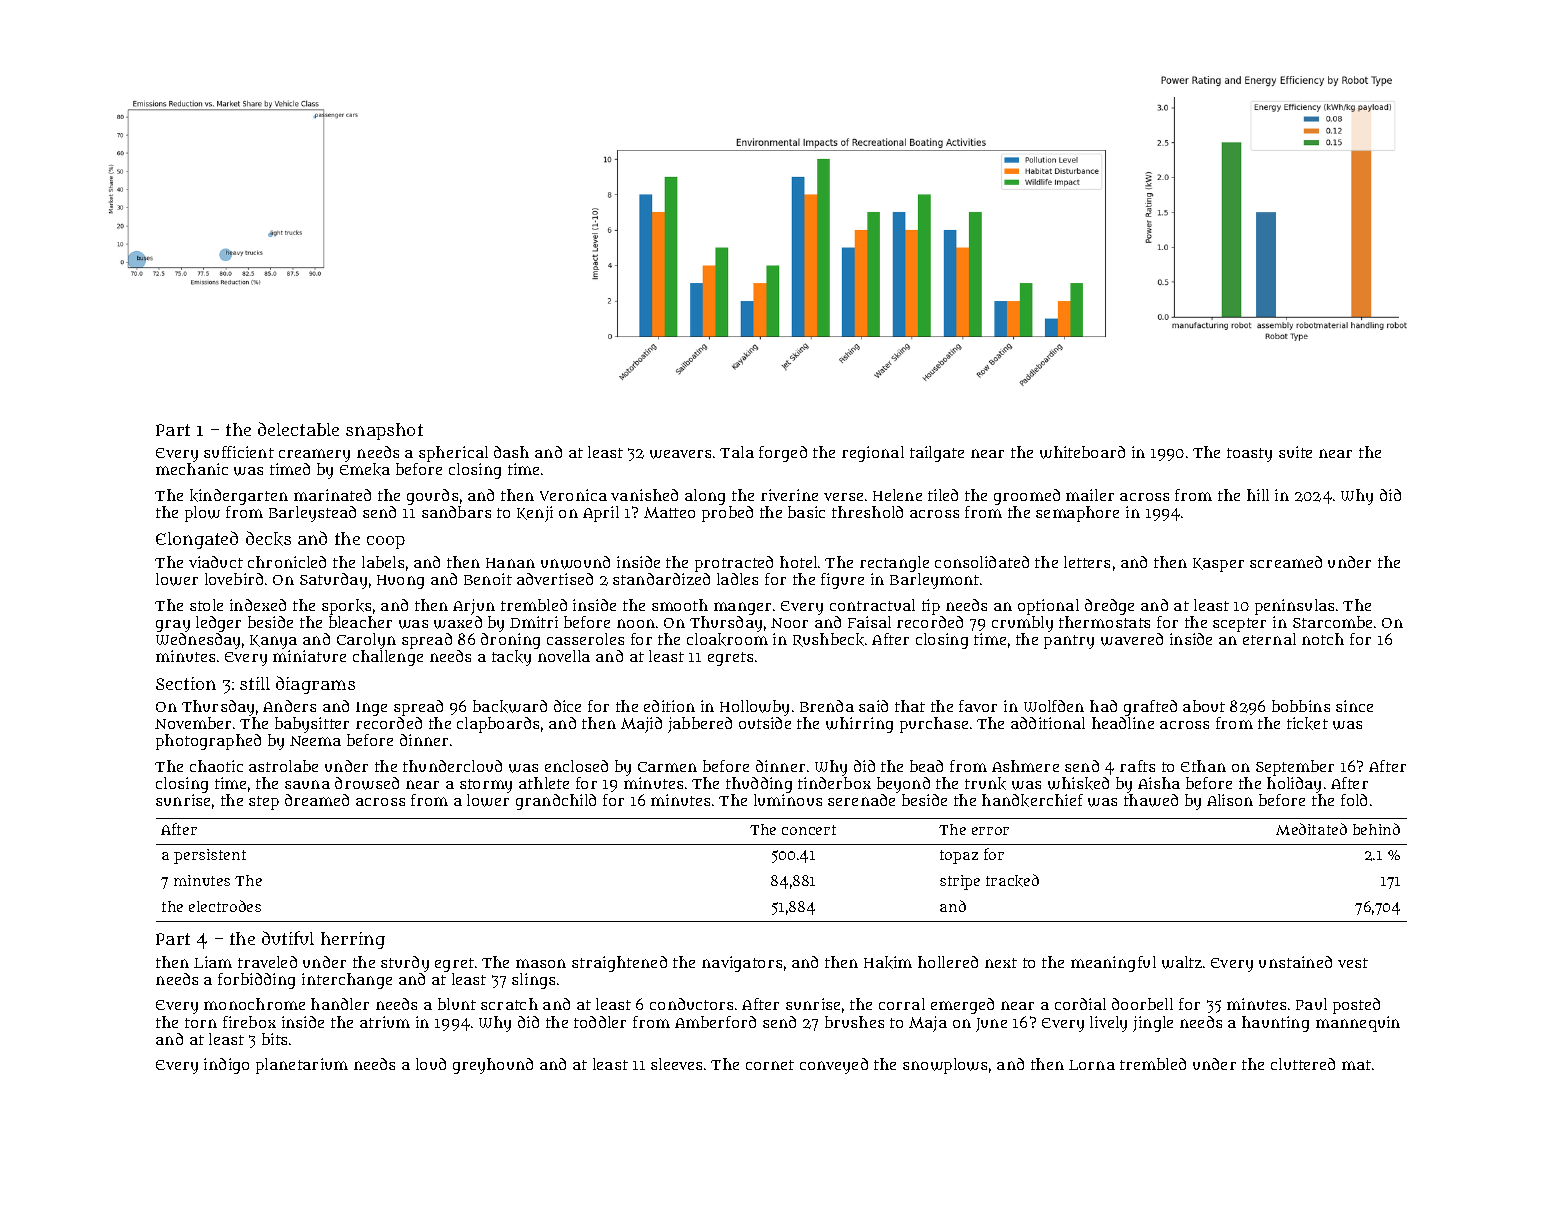  Describe the element at coordinates (834, 1066) in the screenshot. I see `conveyed` at that location.
